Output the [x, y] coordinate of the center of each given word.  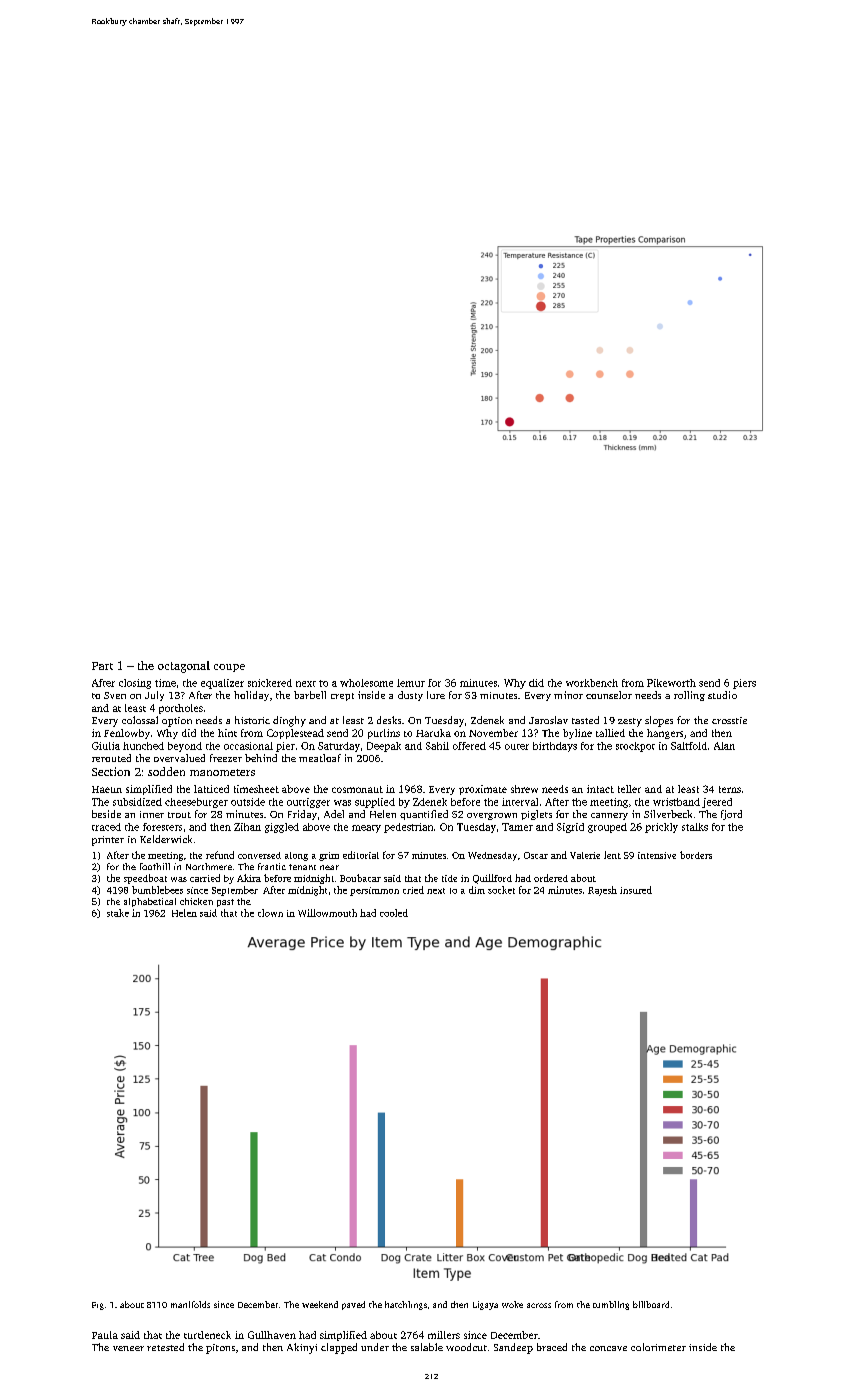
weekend [320, 1304]
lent [612, 855]
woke [512, 1304]
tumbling [611, 1305]
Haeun [107, 789]
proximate [483, 790]
